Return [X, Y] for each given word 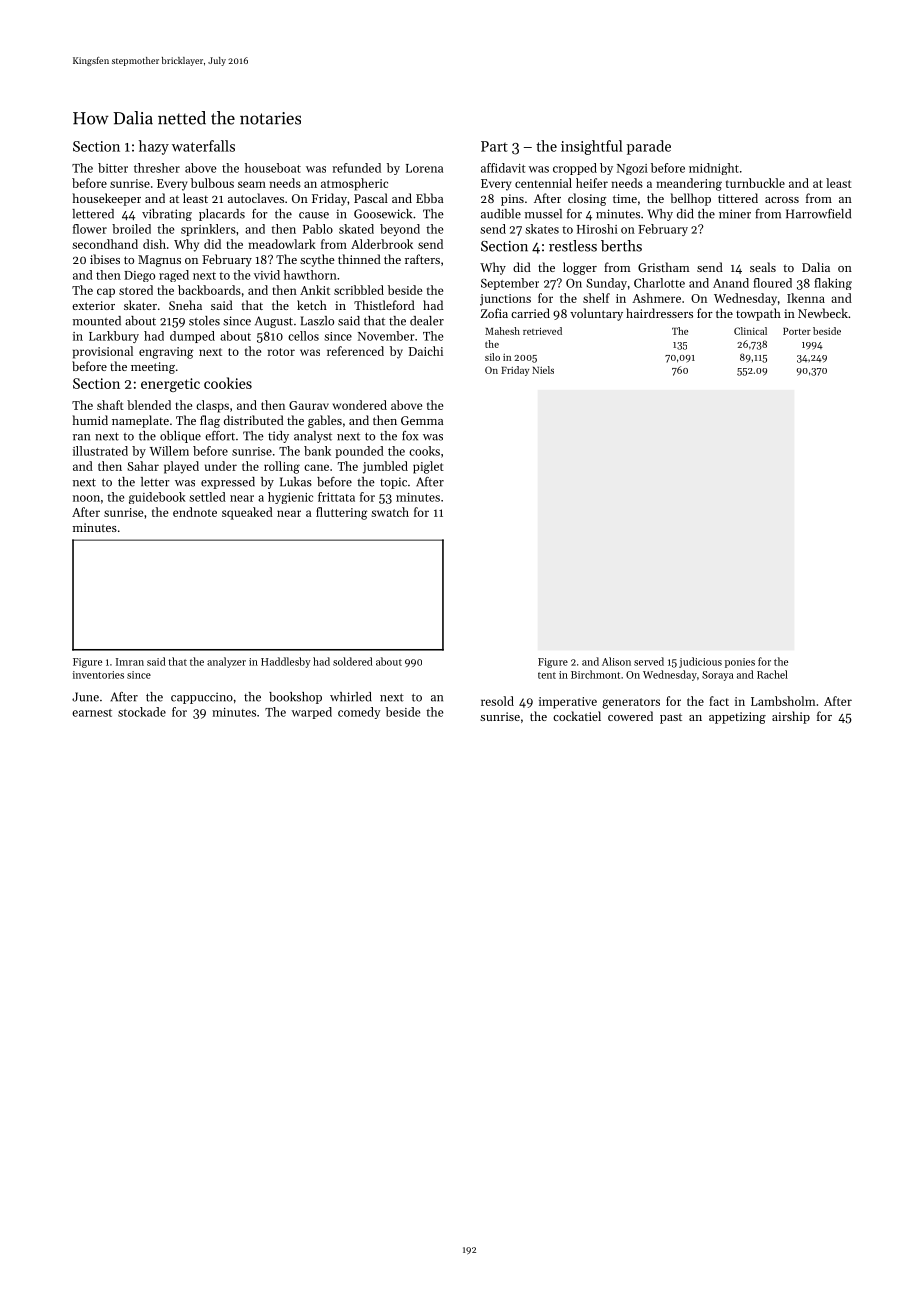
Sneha [185, 305]
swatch [390, 512]
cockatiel [577, 716]
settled [207, 497]
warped [312, 713]
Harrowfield [818, 214]
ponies [740, 663]
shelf [596, 298]
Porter [797, 331]
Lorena [424, 168]
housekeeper [107, 199]
